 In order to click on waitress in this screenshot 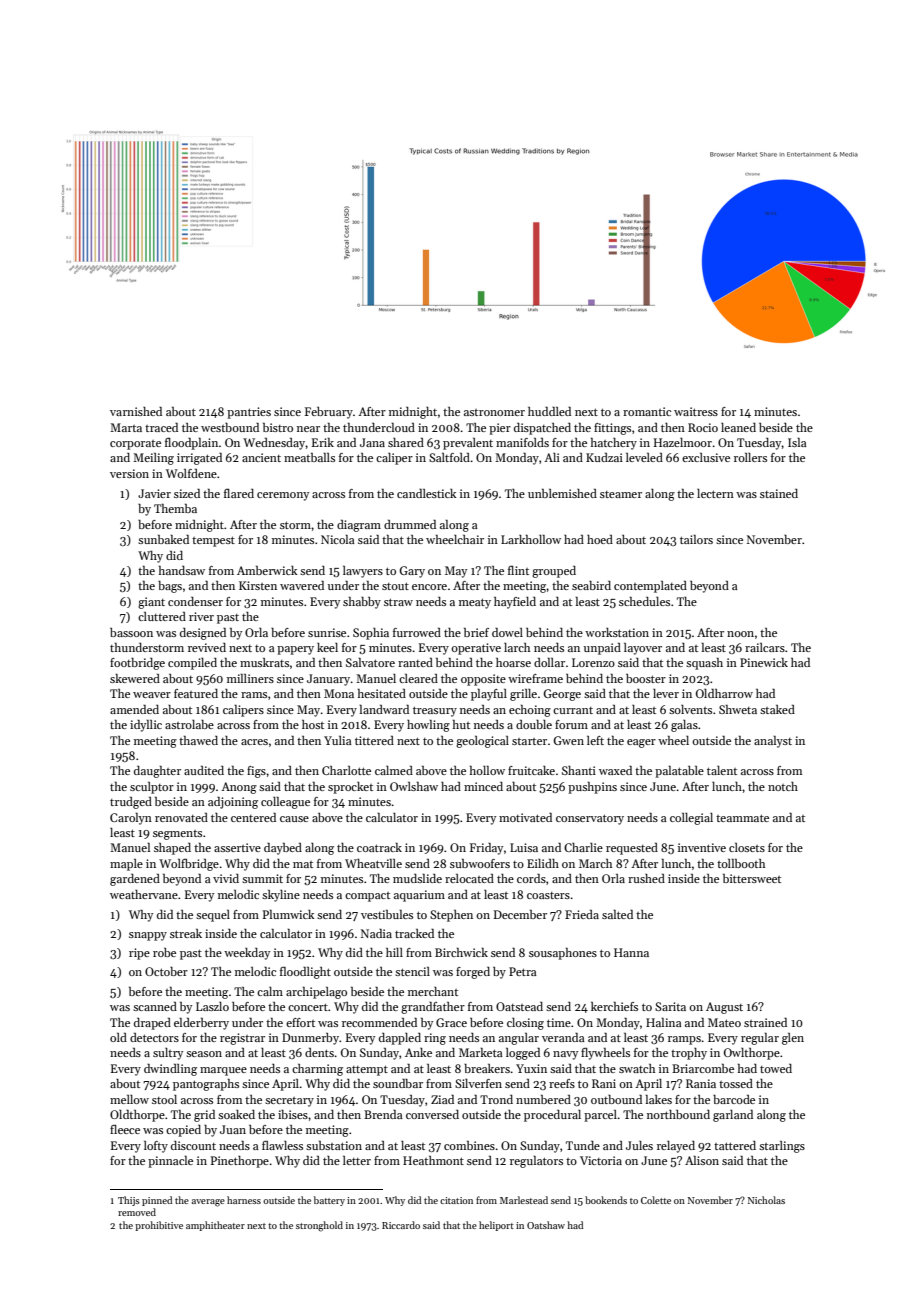, I will do `click(696, 411)`.
